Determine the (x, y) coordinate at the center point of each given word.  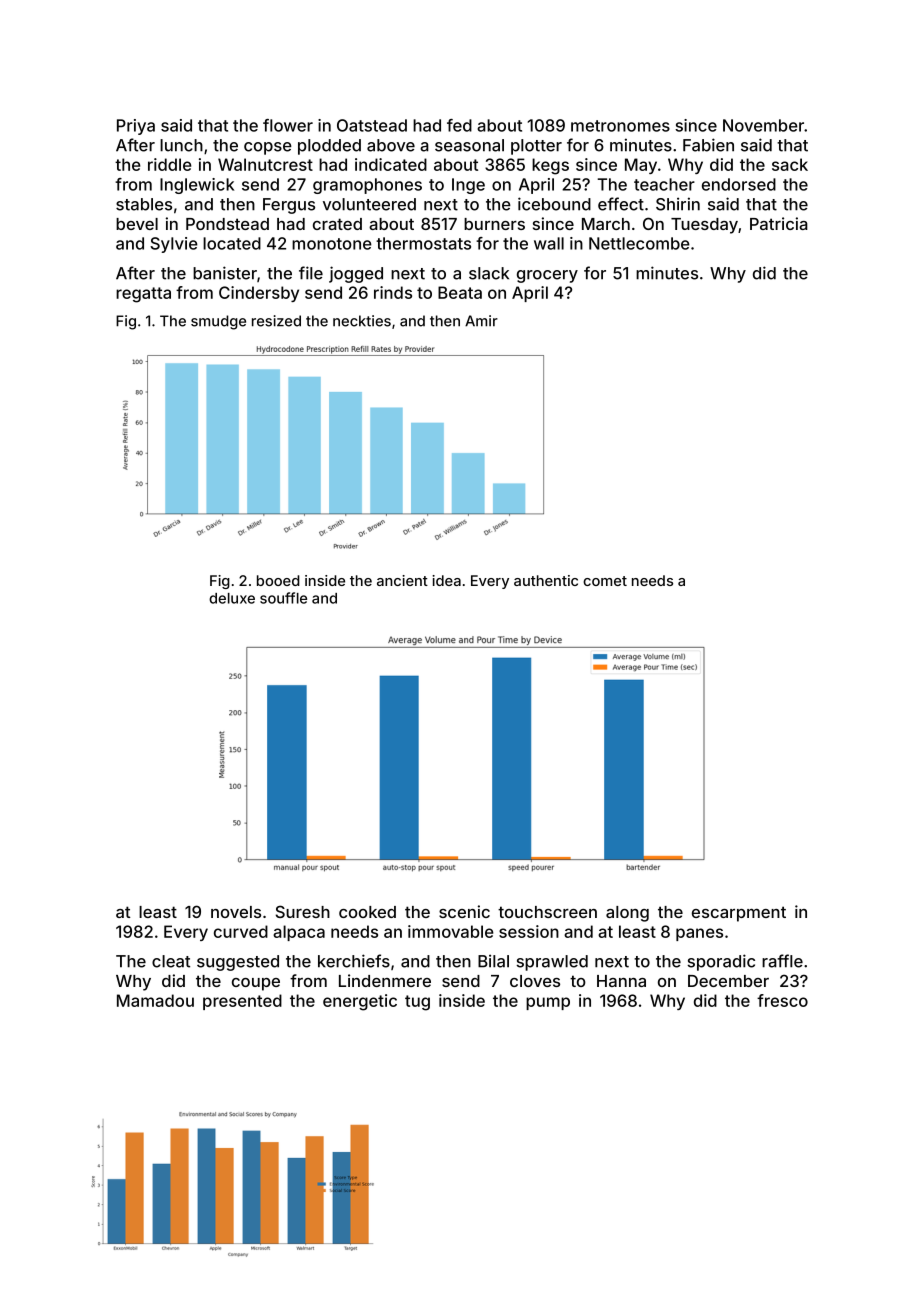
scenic (464, 911)
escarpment (739, 914)
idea (446, 580)
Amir (481, 321)
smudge (218, 322)
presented (242, 1002)
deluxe (232, 598)
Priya (136, 127)
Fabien (708, 145)
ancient (402, 580)
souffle (283, 598)
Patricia (779, 223)
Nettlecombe (639, 243)
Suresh (303, 911)
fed (459, 125)
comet (605, 581)
